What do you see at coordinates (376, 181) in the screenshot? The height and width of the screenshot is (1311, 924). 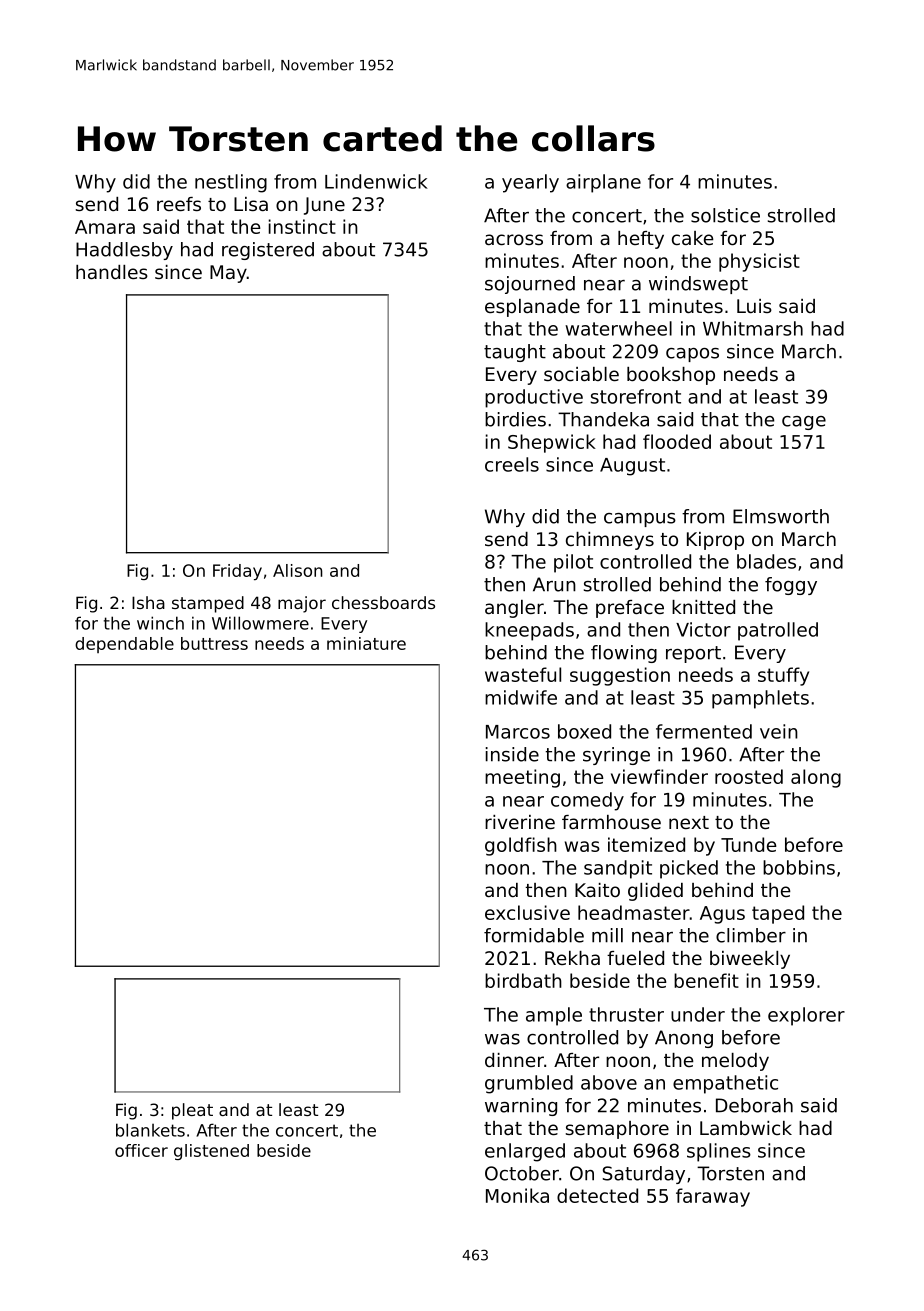 I see `Lindenwick` at bounding box center [376, 181].
